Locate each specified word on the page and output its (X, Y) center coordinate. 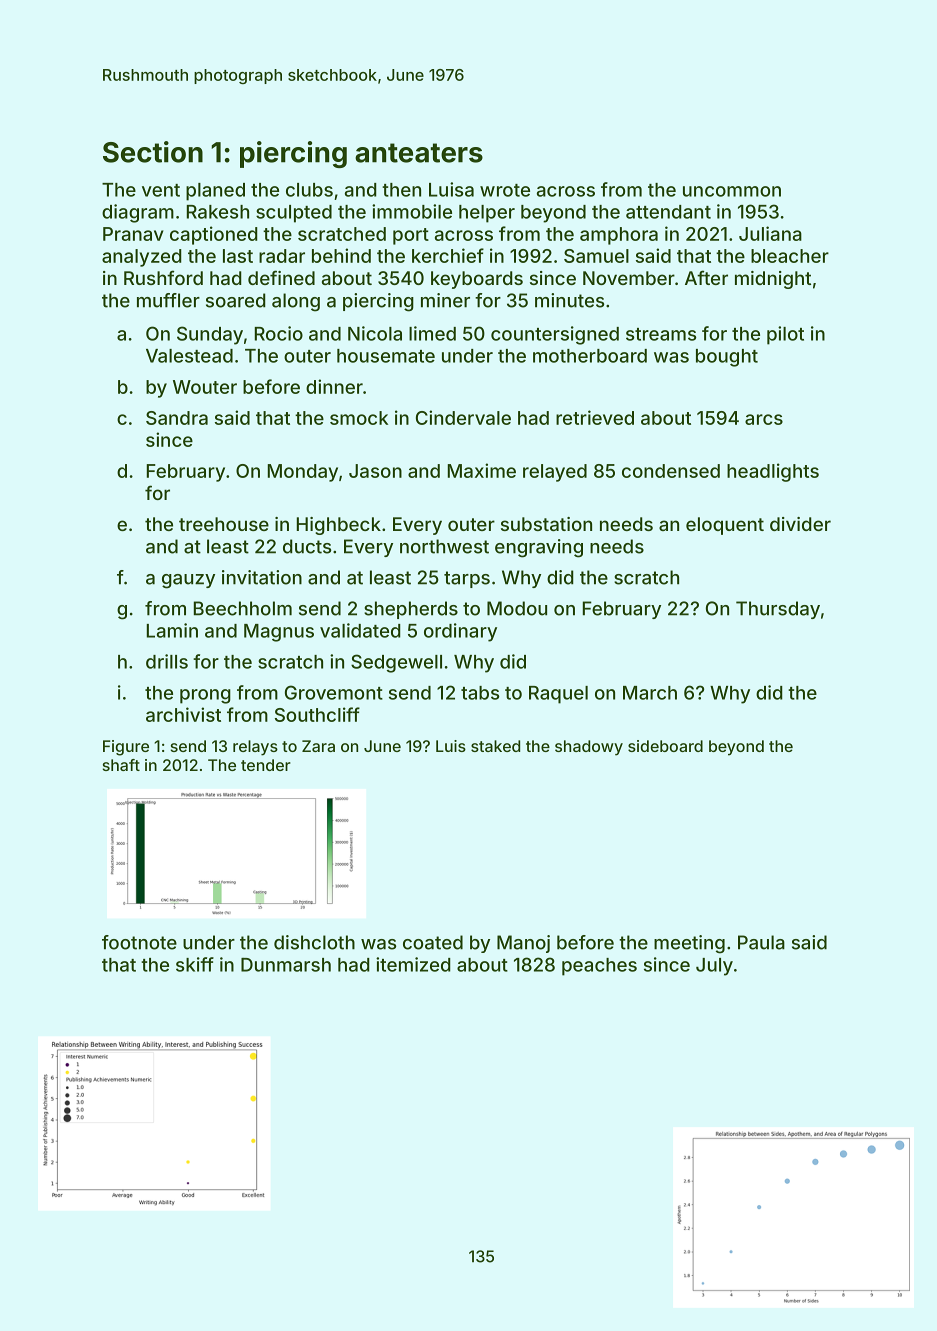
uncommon (732, 191)
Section (153, 152)
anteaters (419, 153)
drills (167, 661)
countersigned (555, 335)
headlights (773, 472)
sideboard (665, 746)
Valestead (189, 356)
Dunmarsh (286, 965)
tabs (480, 693)
